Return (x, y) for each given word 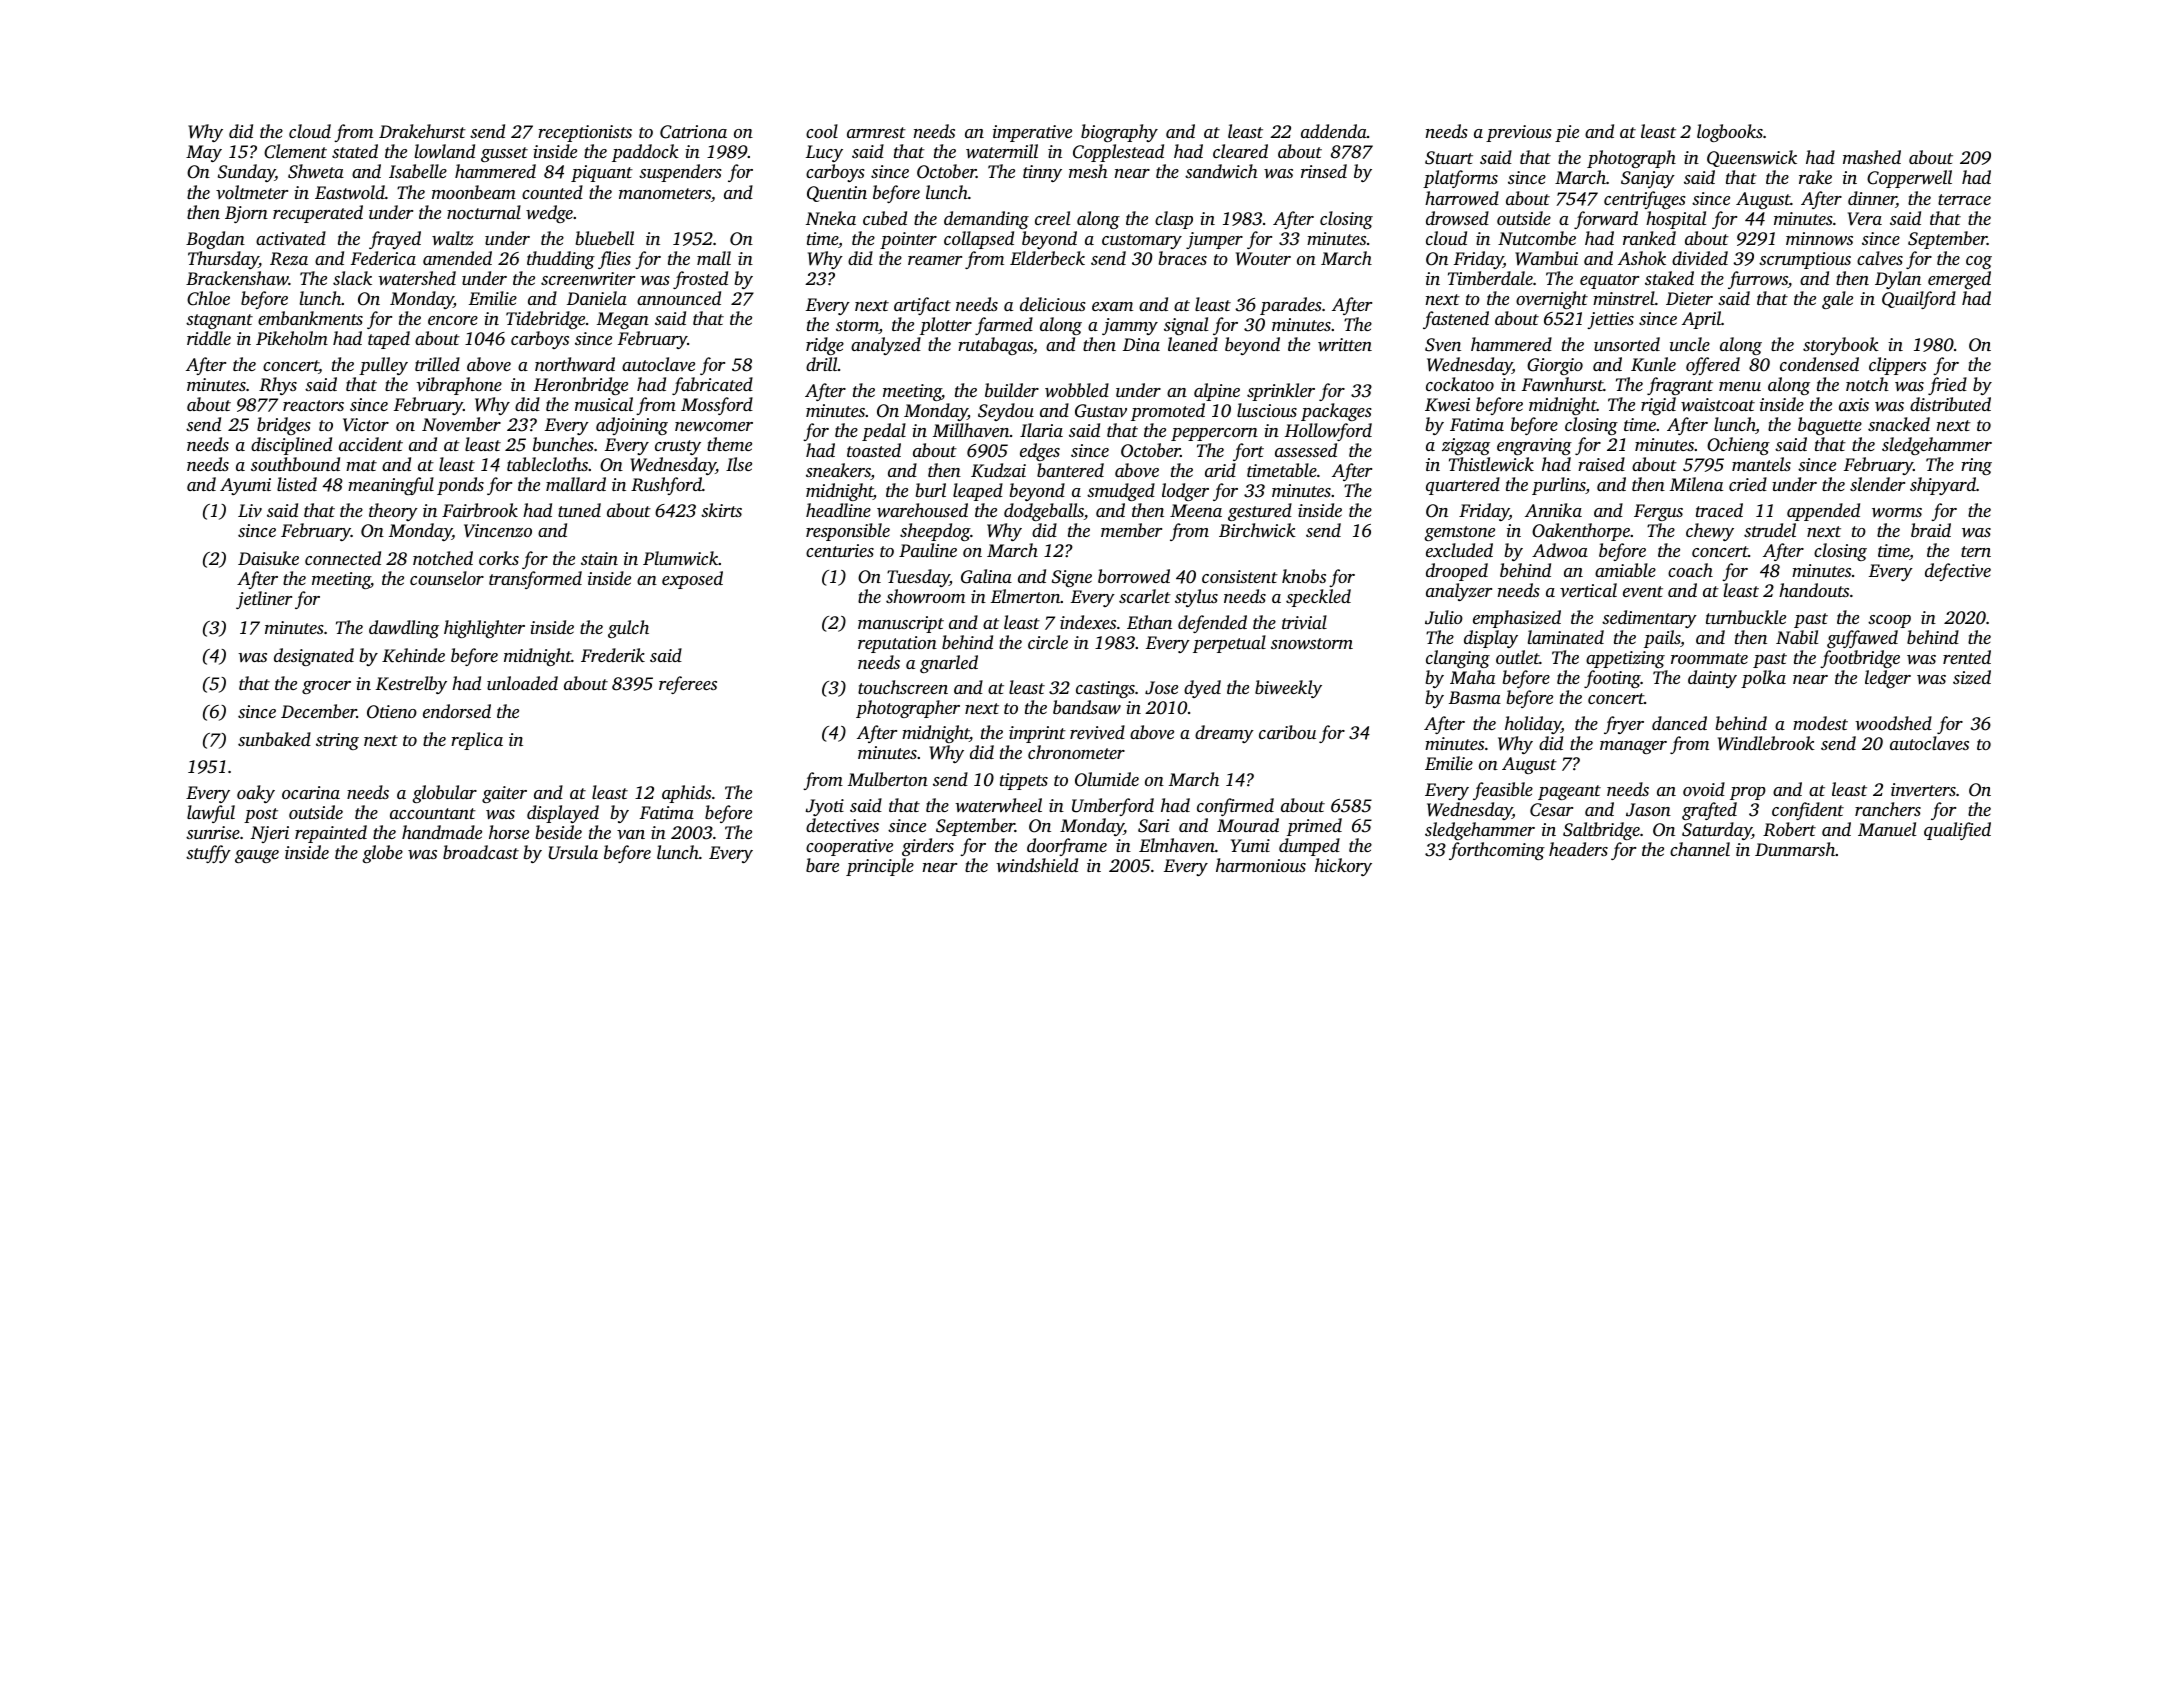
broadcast (481, 852)
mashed (1872, 157)
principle (880, 867)
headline (838, 510)
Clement (295, 151)
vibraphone (459, 386)
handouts (1814, 590)
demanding (986, 220)
